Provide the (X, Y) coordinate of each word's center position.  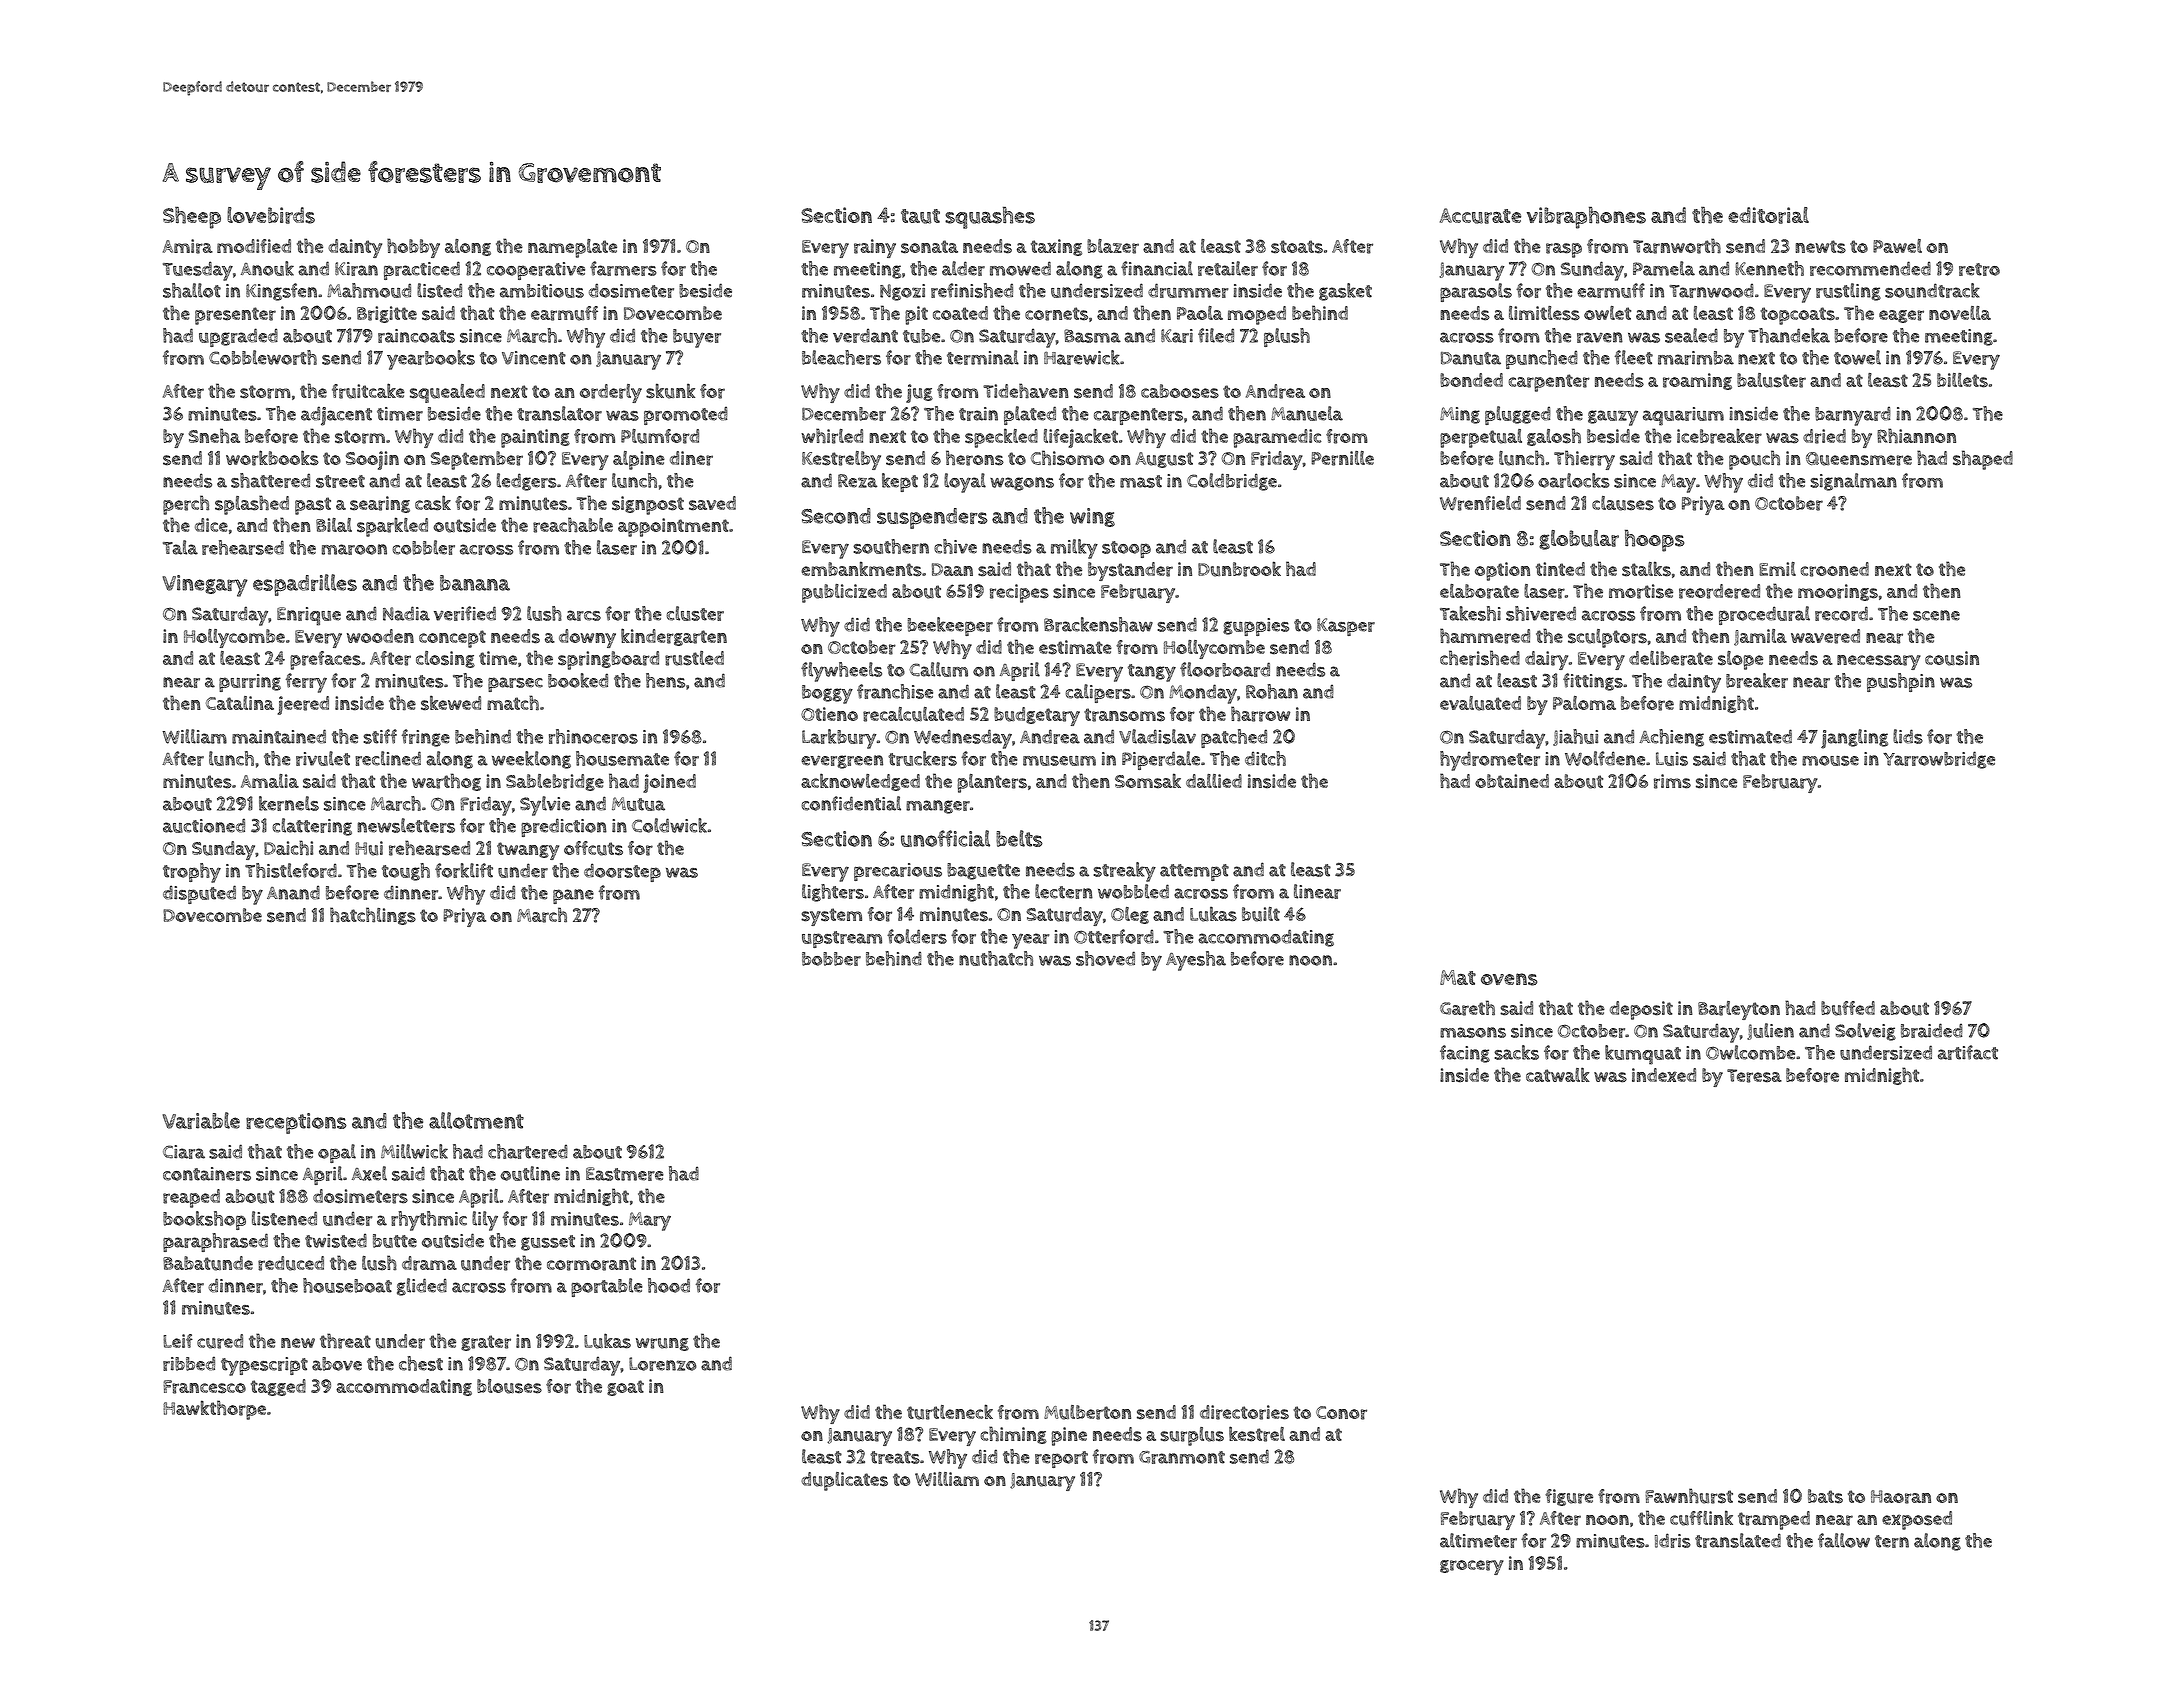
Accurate (1480, 216)
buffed (1848, 1008)
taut (920, 216)
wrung (662, 1344)
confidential (851, 803)
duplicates (844, 1481)
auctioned (204, 825)
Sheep (192, 217)
